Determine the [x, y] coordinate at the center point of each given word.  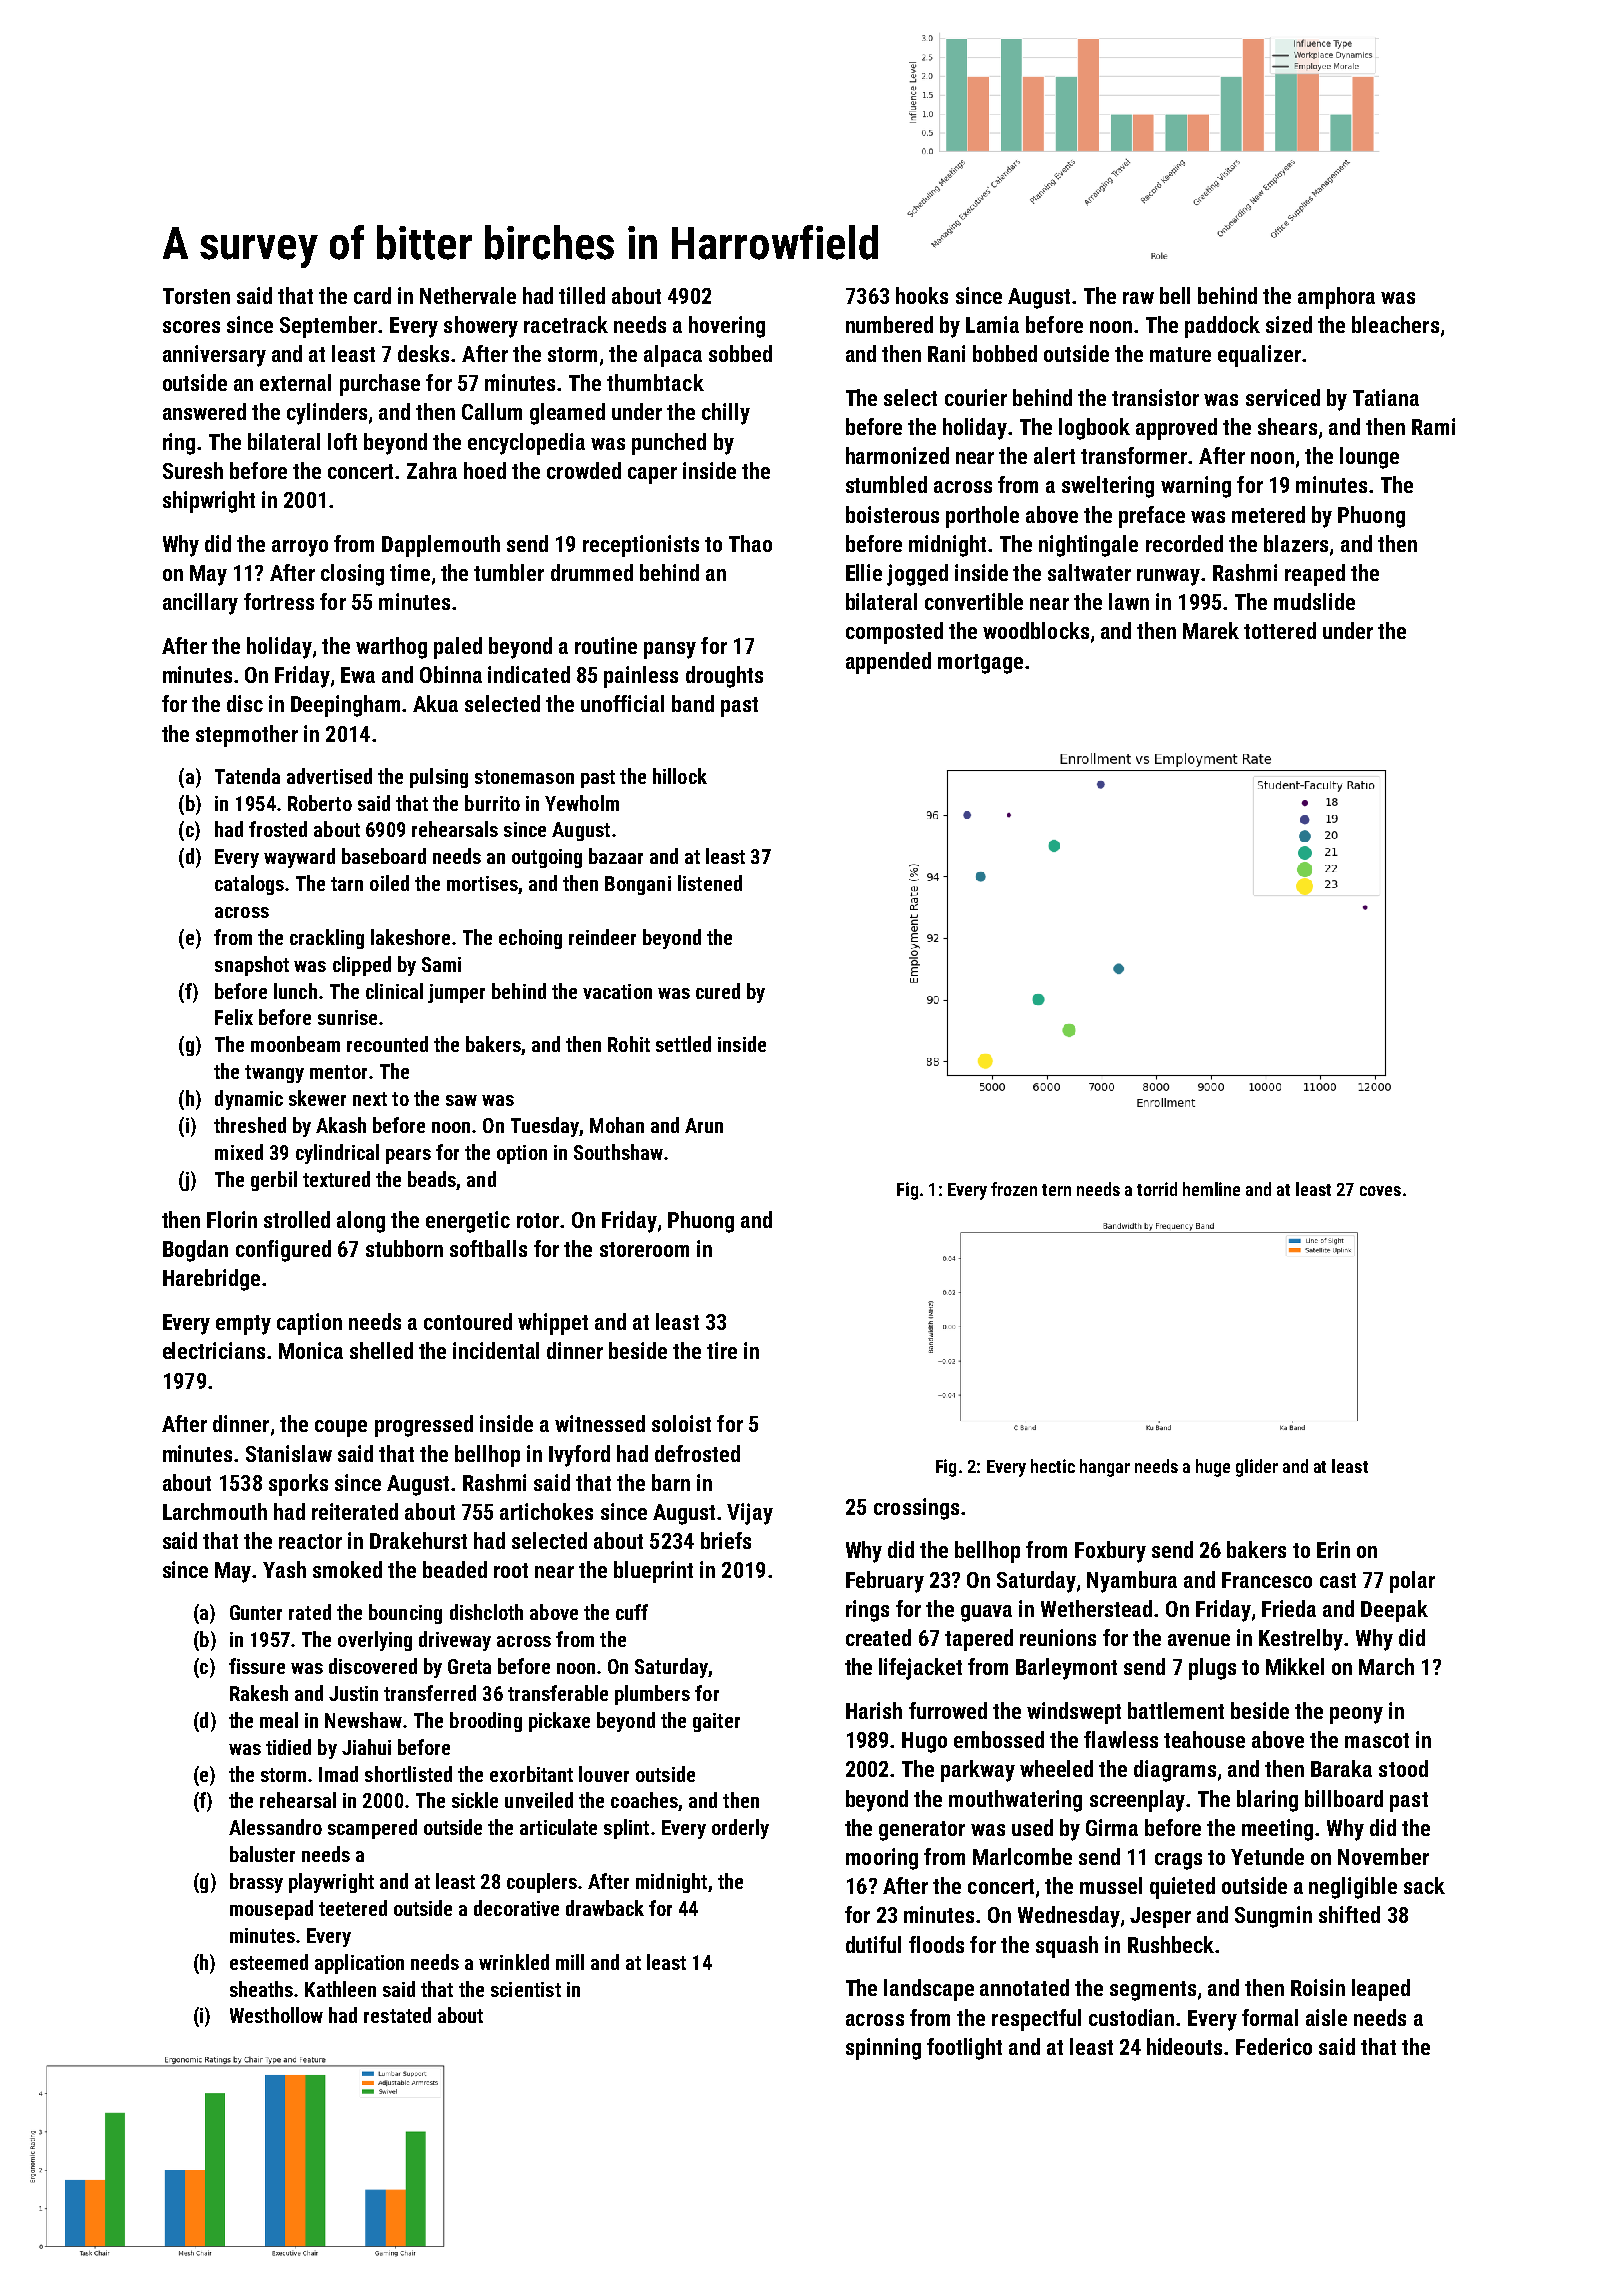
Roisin [1318, 1987]
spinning [883, 2049]
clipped [362, 966]
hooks [922, 295]
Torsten [196, 296]
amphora [1336, 298]
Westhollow [276, 2015]
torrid [1157, 1189]
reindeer [602, 937]
